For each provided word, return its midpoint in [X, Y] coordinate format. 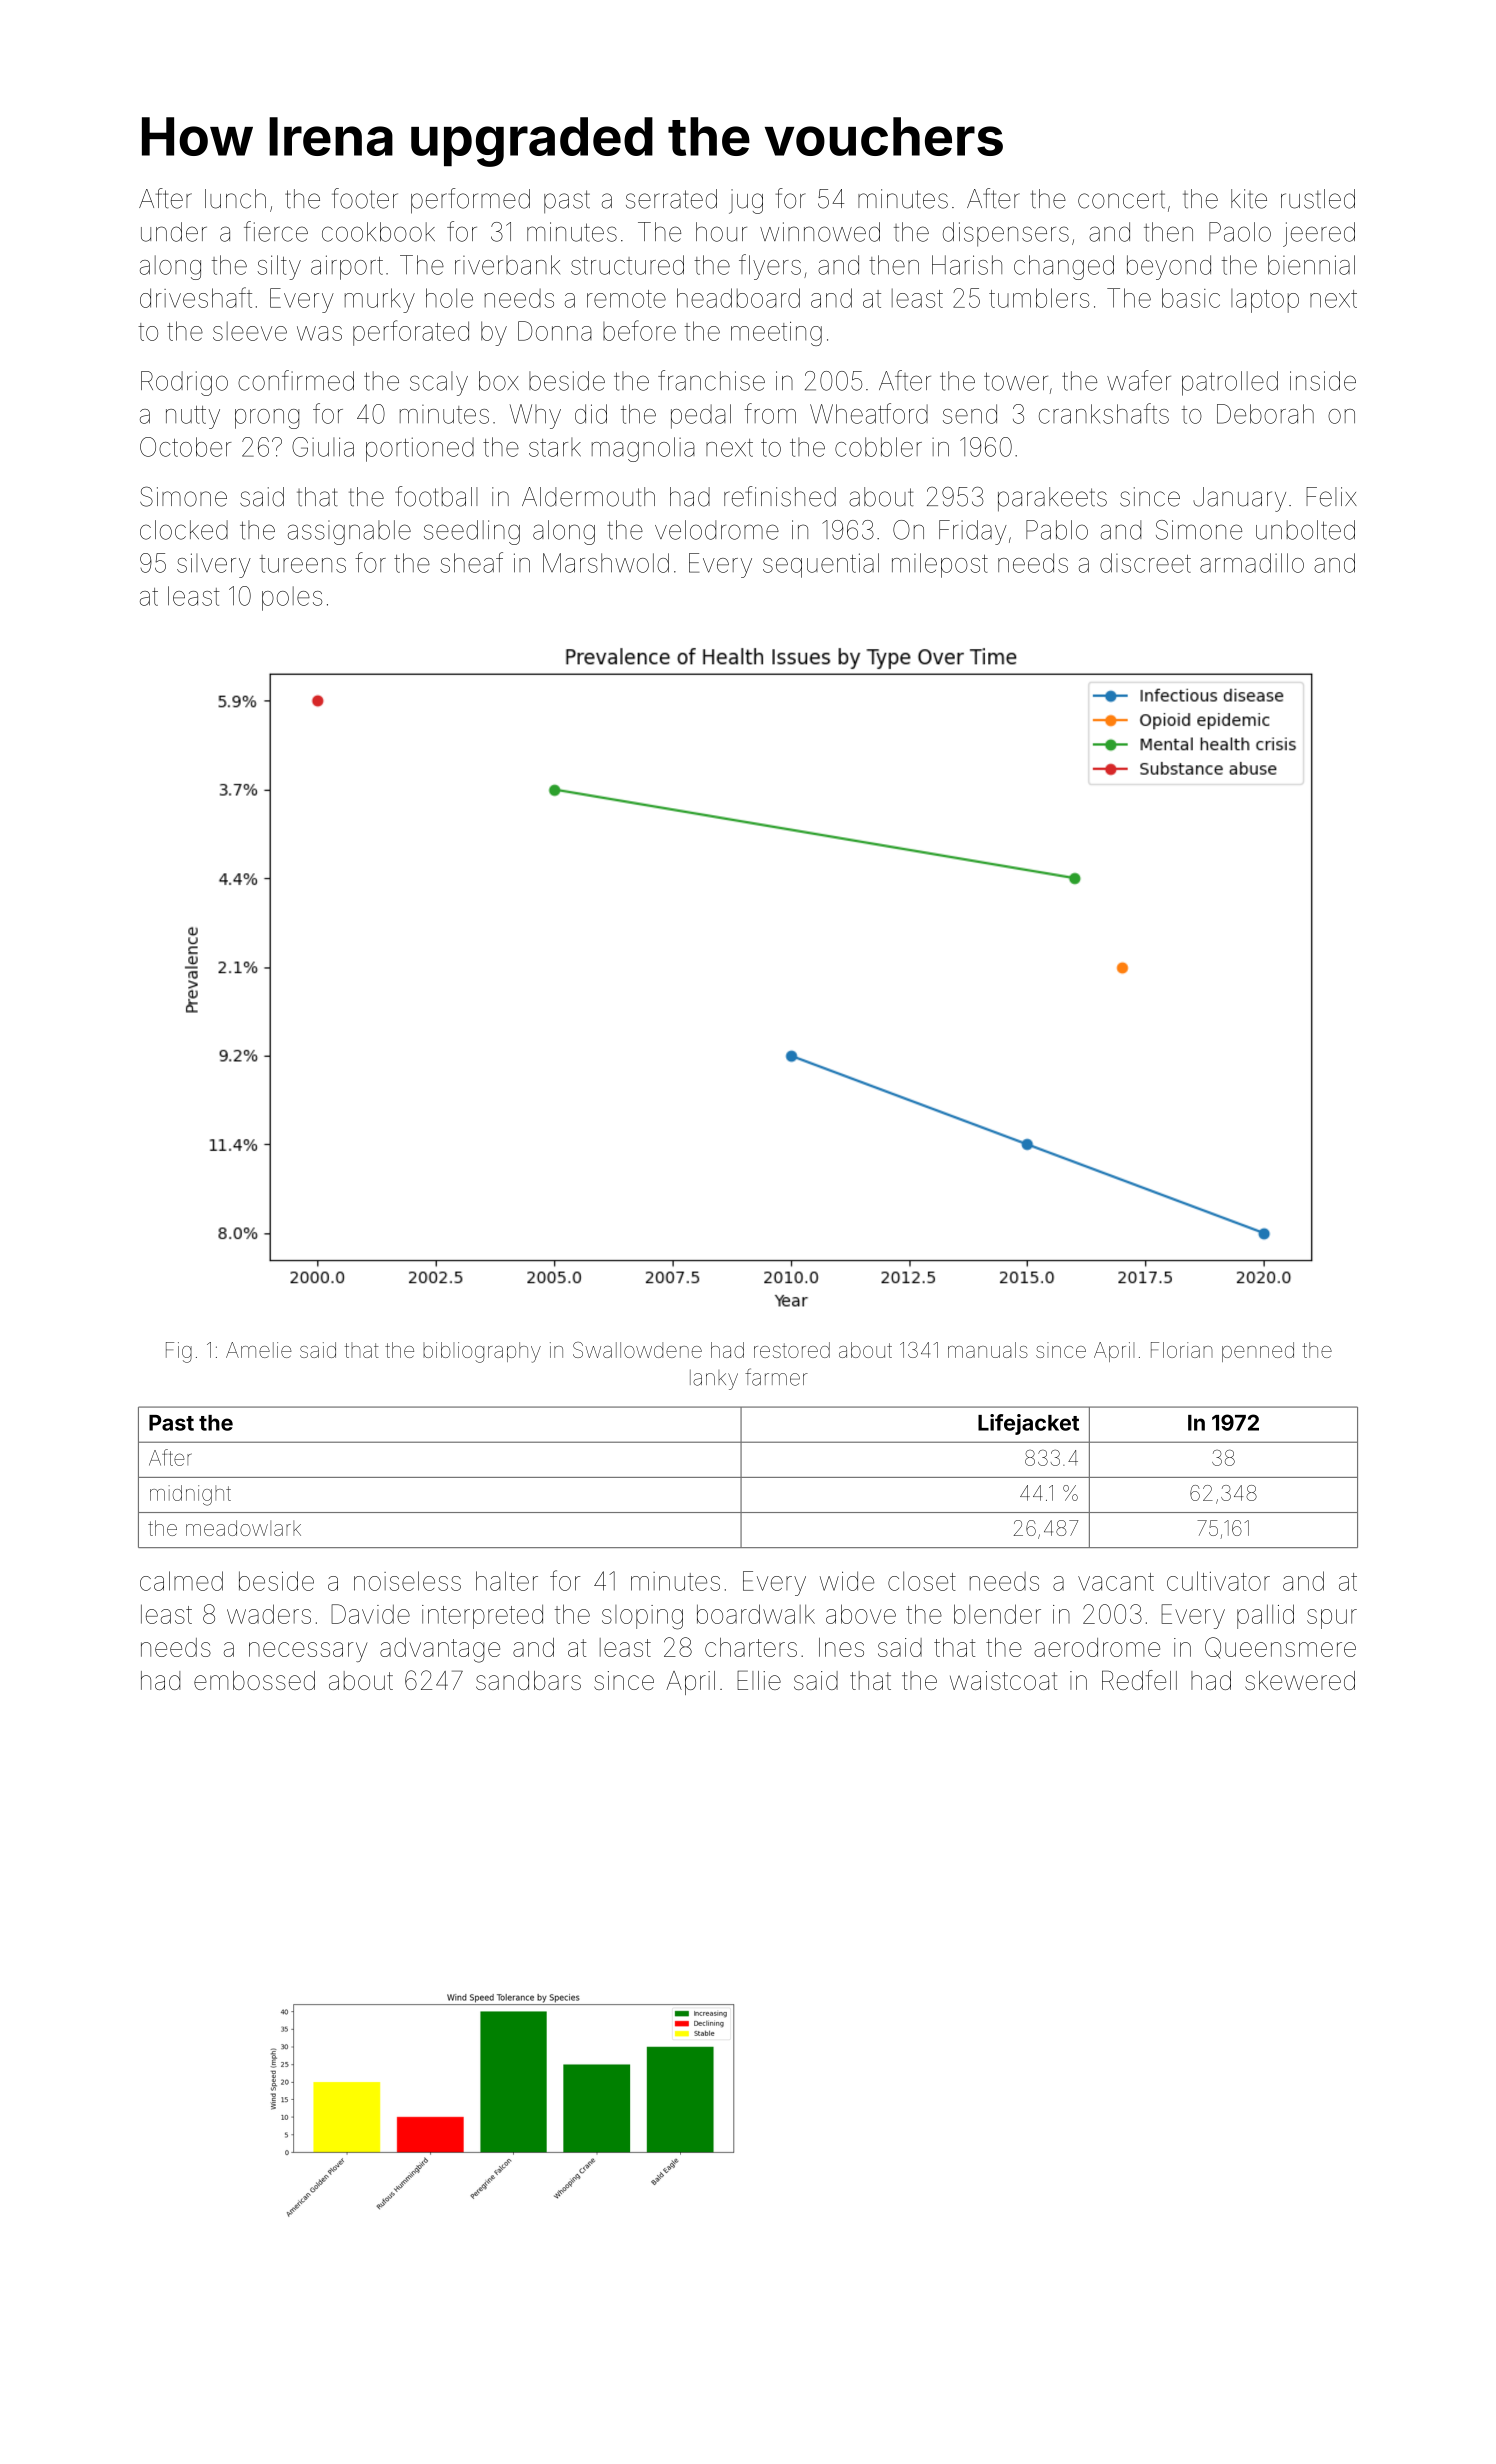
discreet [1145, 563]
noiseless [407, 1581]
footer [365, 198]
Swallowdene [637, 1350]
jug [746, 201]
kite [1249, 199]
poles [292, 598]
